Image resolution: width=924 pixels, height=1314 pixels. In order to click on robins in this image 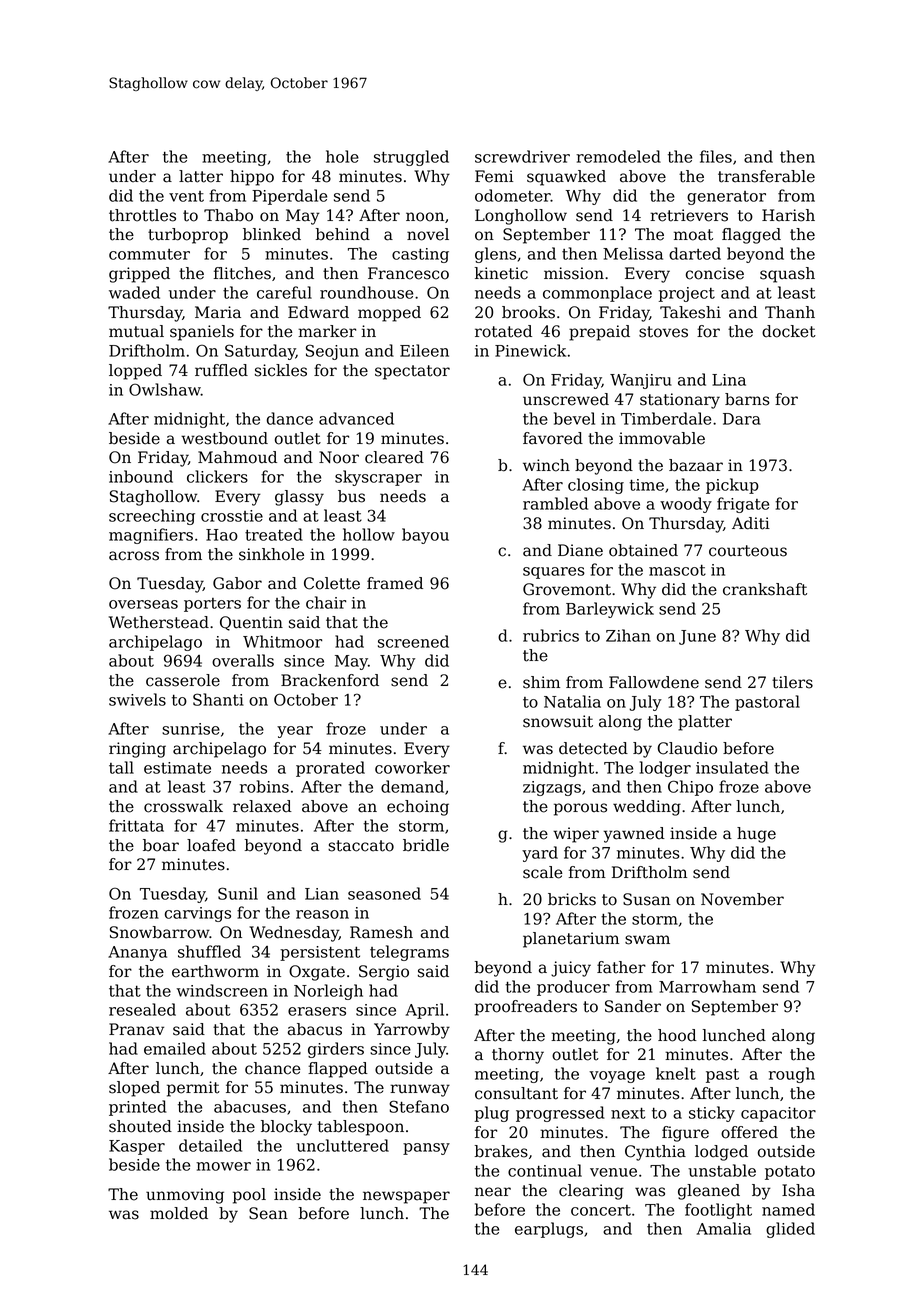, I will do `click(264, 786)`.
